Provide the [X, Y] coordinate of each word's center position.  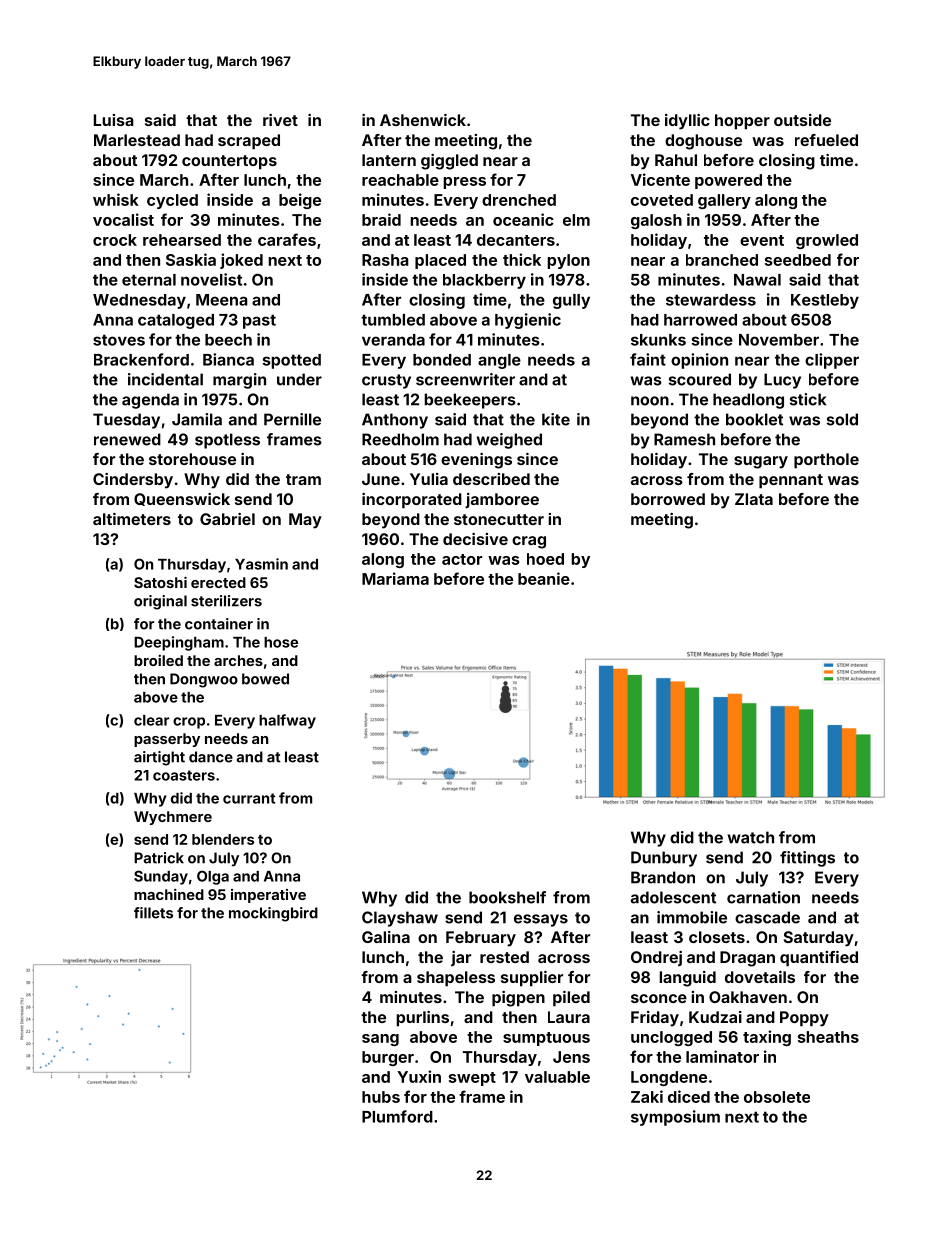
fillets [153, 913]
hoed [545, 559]
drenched [519, 200]
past [259, 321]
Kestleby [825, 301]
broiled [158, 660]
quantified [819, 959]
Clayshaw [400, 919]
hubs [381, 1097]
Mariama [395, 578]
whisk [116, 199]
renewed [127, 439]
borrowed [668, 499]
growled [827, 241]
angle [499, 361]
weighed [509, 441]
